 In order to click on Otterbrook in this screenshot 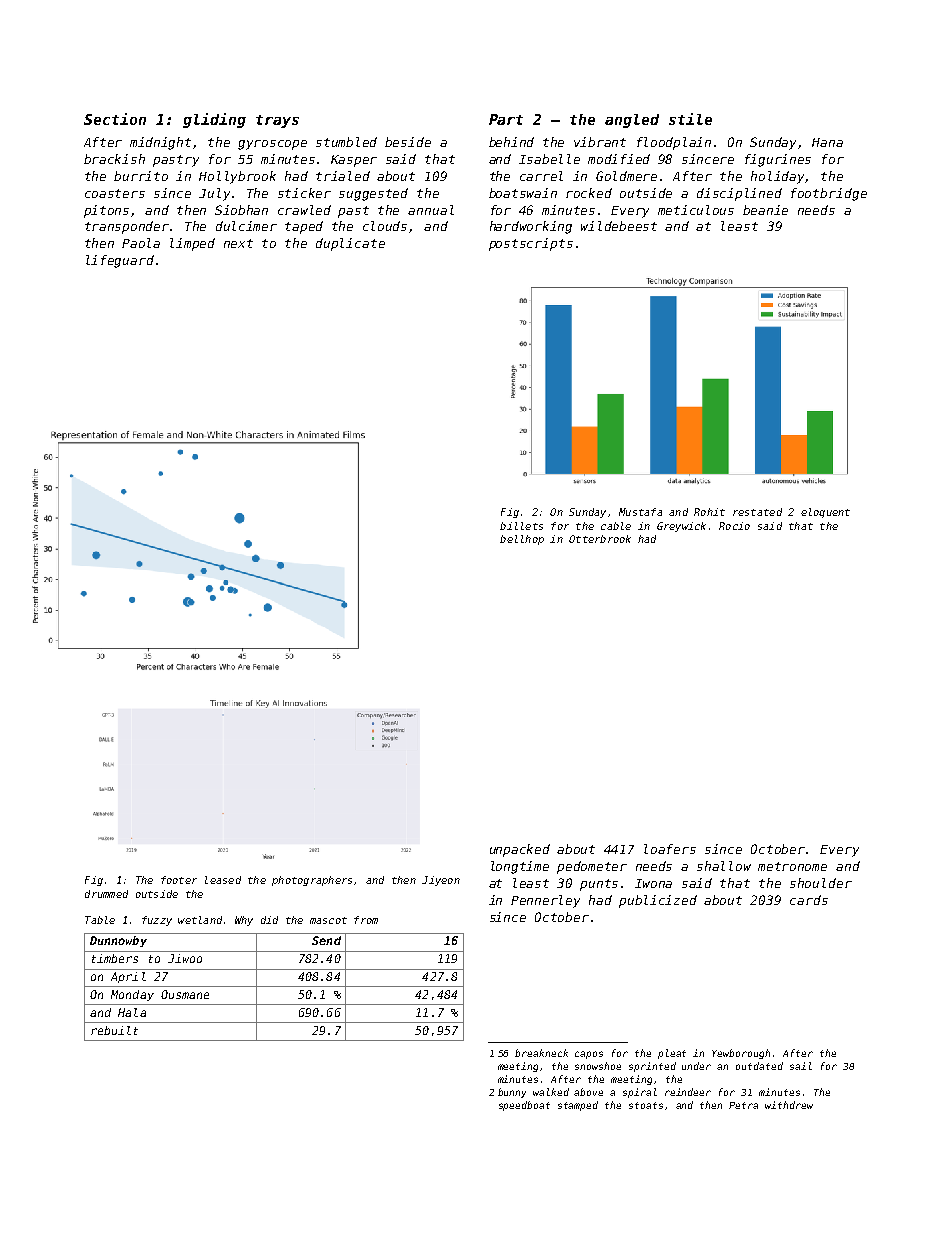, I will do `click(600, 539)`.
